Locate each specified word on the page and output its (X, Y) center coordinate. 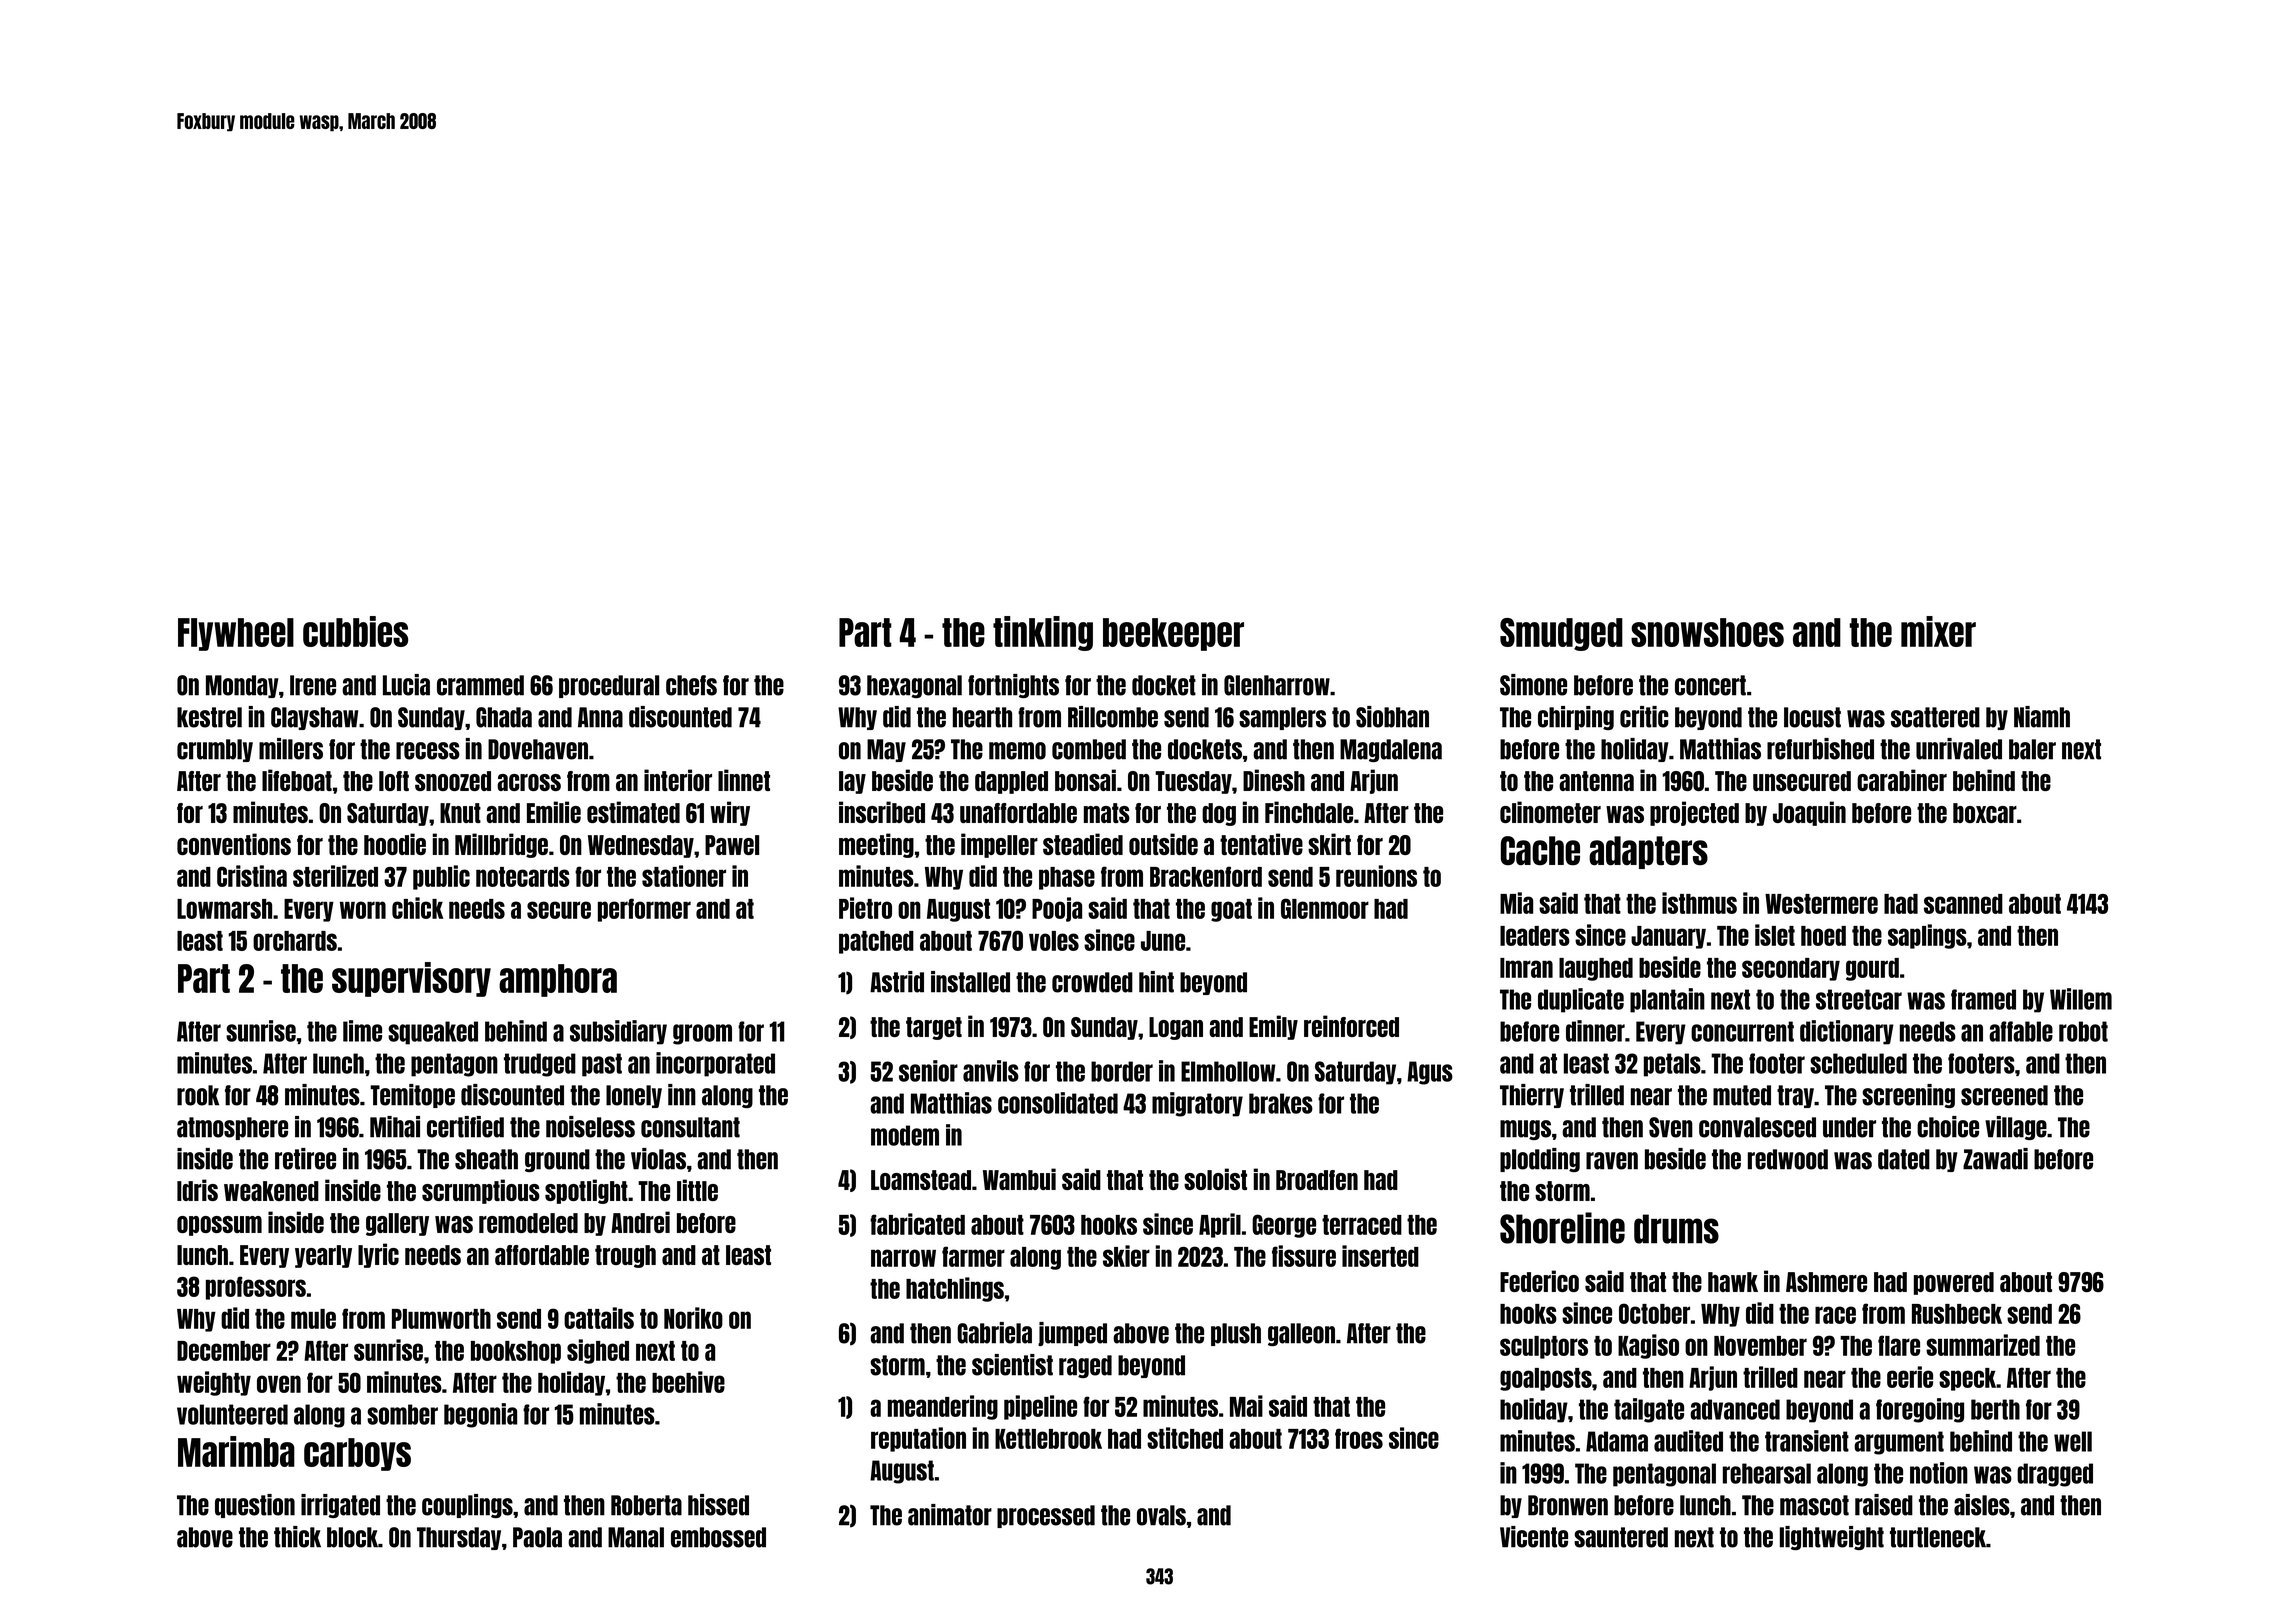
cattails (599, 1318)
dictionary (1847, 1032)
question (255, 1506)
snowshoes (1707, 632)
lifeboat (297, 780)
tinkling (1043, 633)
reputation (918, 1439)
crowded (1092, 982)
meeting (876, 845)
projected (1694, 813)
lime (362, 1031)
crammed (480, 685)
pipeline (1040, 1407)
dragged (2055, 1475)
